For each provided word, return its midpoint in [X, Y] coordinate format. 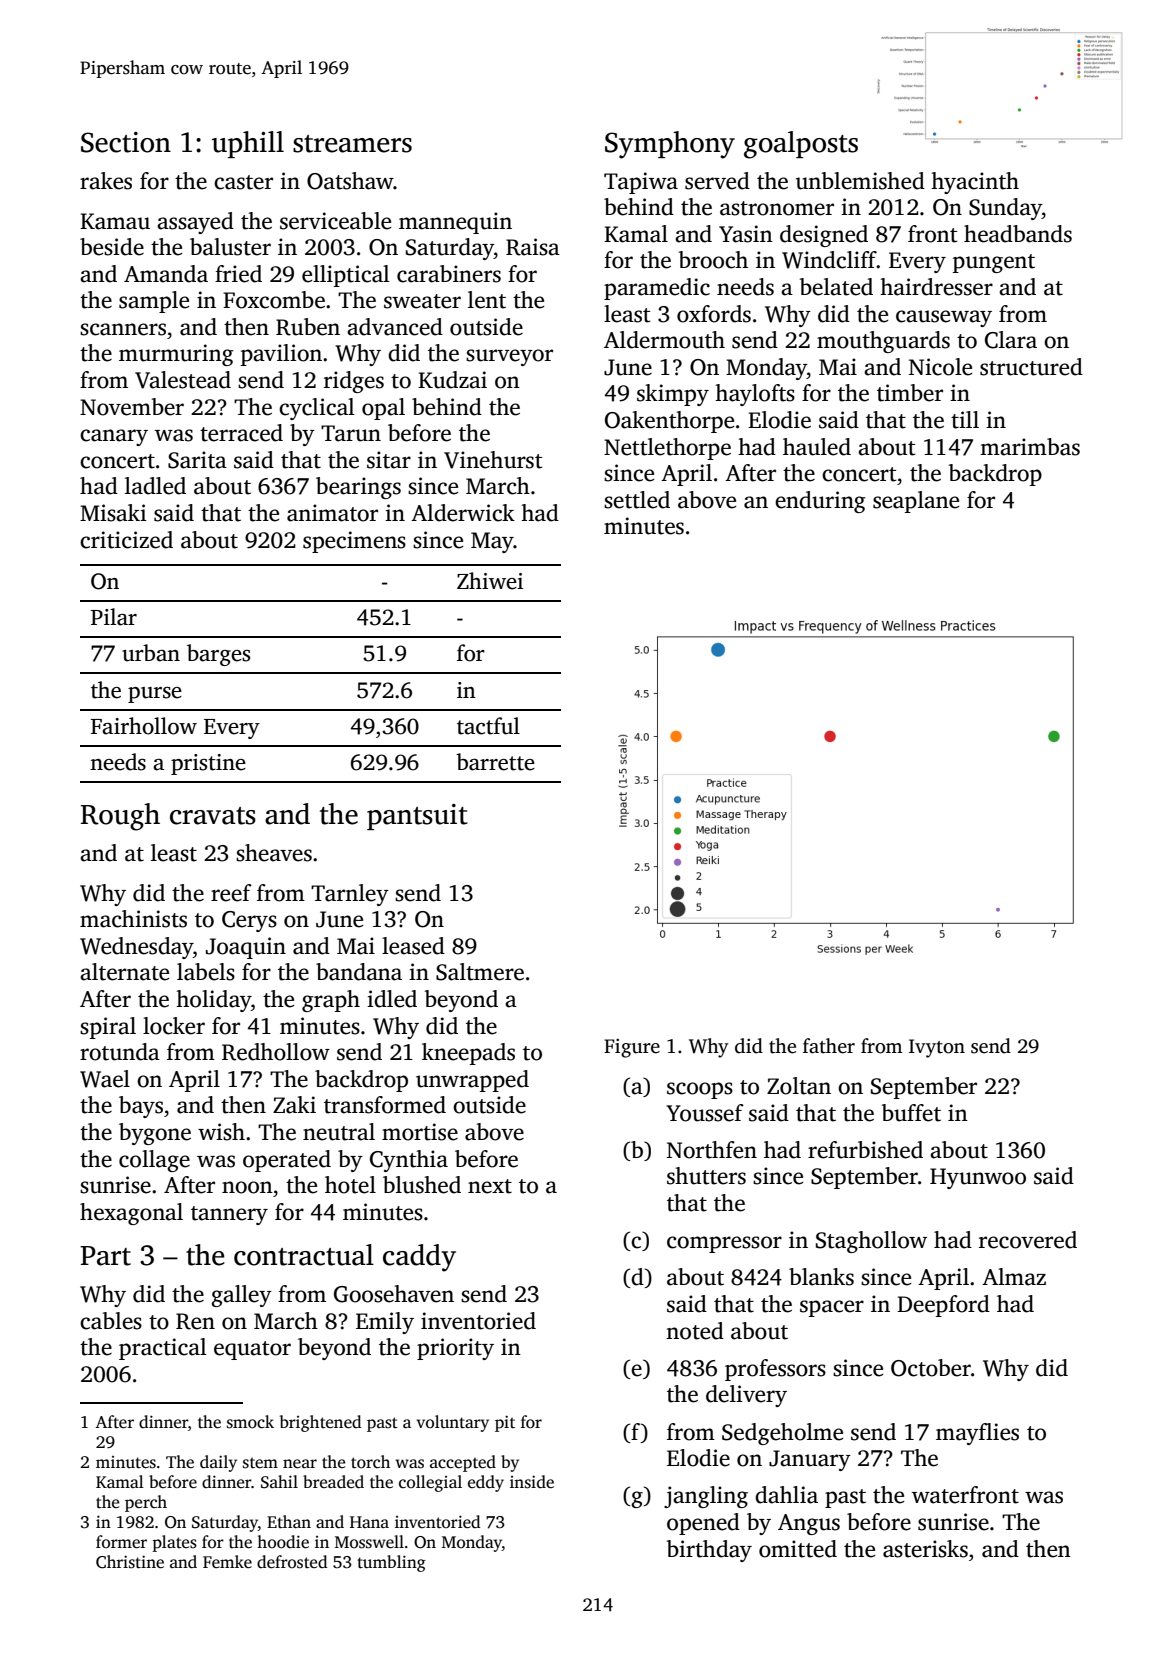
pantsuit [417, 817]
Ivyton [937, 1048]
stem [260, 1463]
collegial [430, 1483]
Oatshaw [350, 181]
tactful [488, 726]
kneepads [468, 1054]
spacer [832, 1308]
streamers [352, 144]
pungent [994, 263]
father [829, 1046]
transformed [385, 1105]
